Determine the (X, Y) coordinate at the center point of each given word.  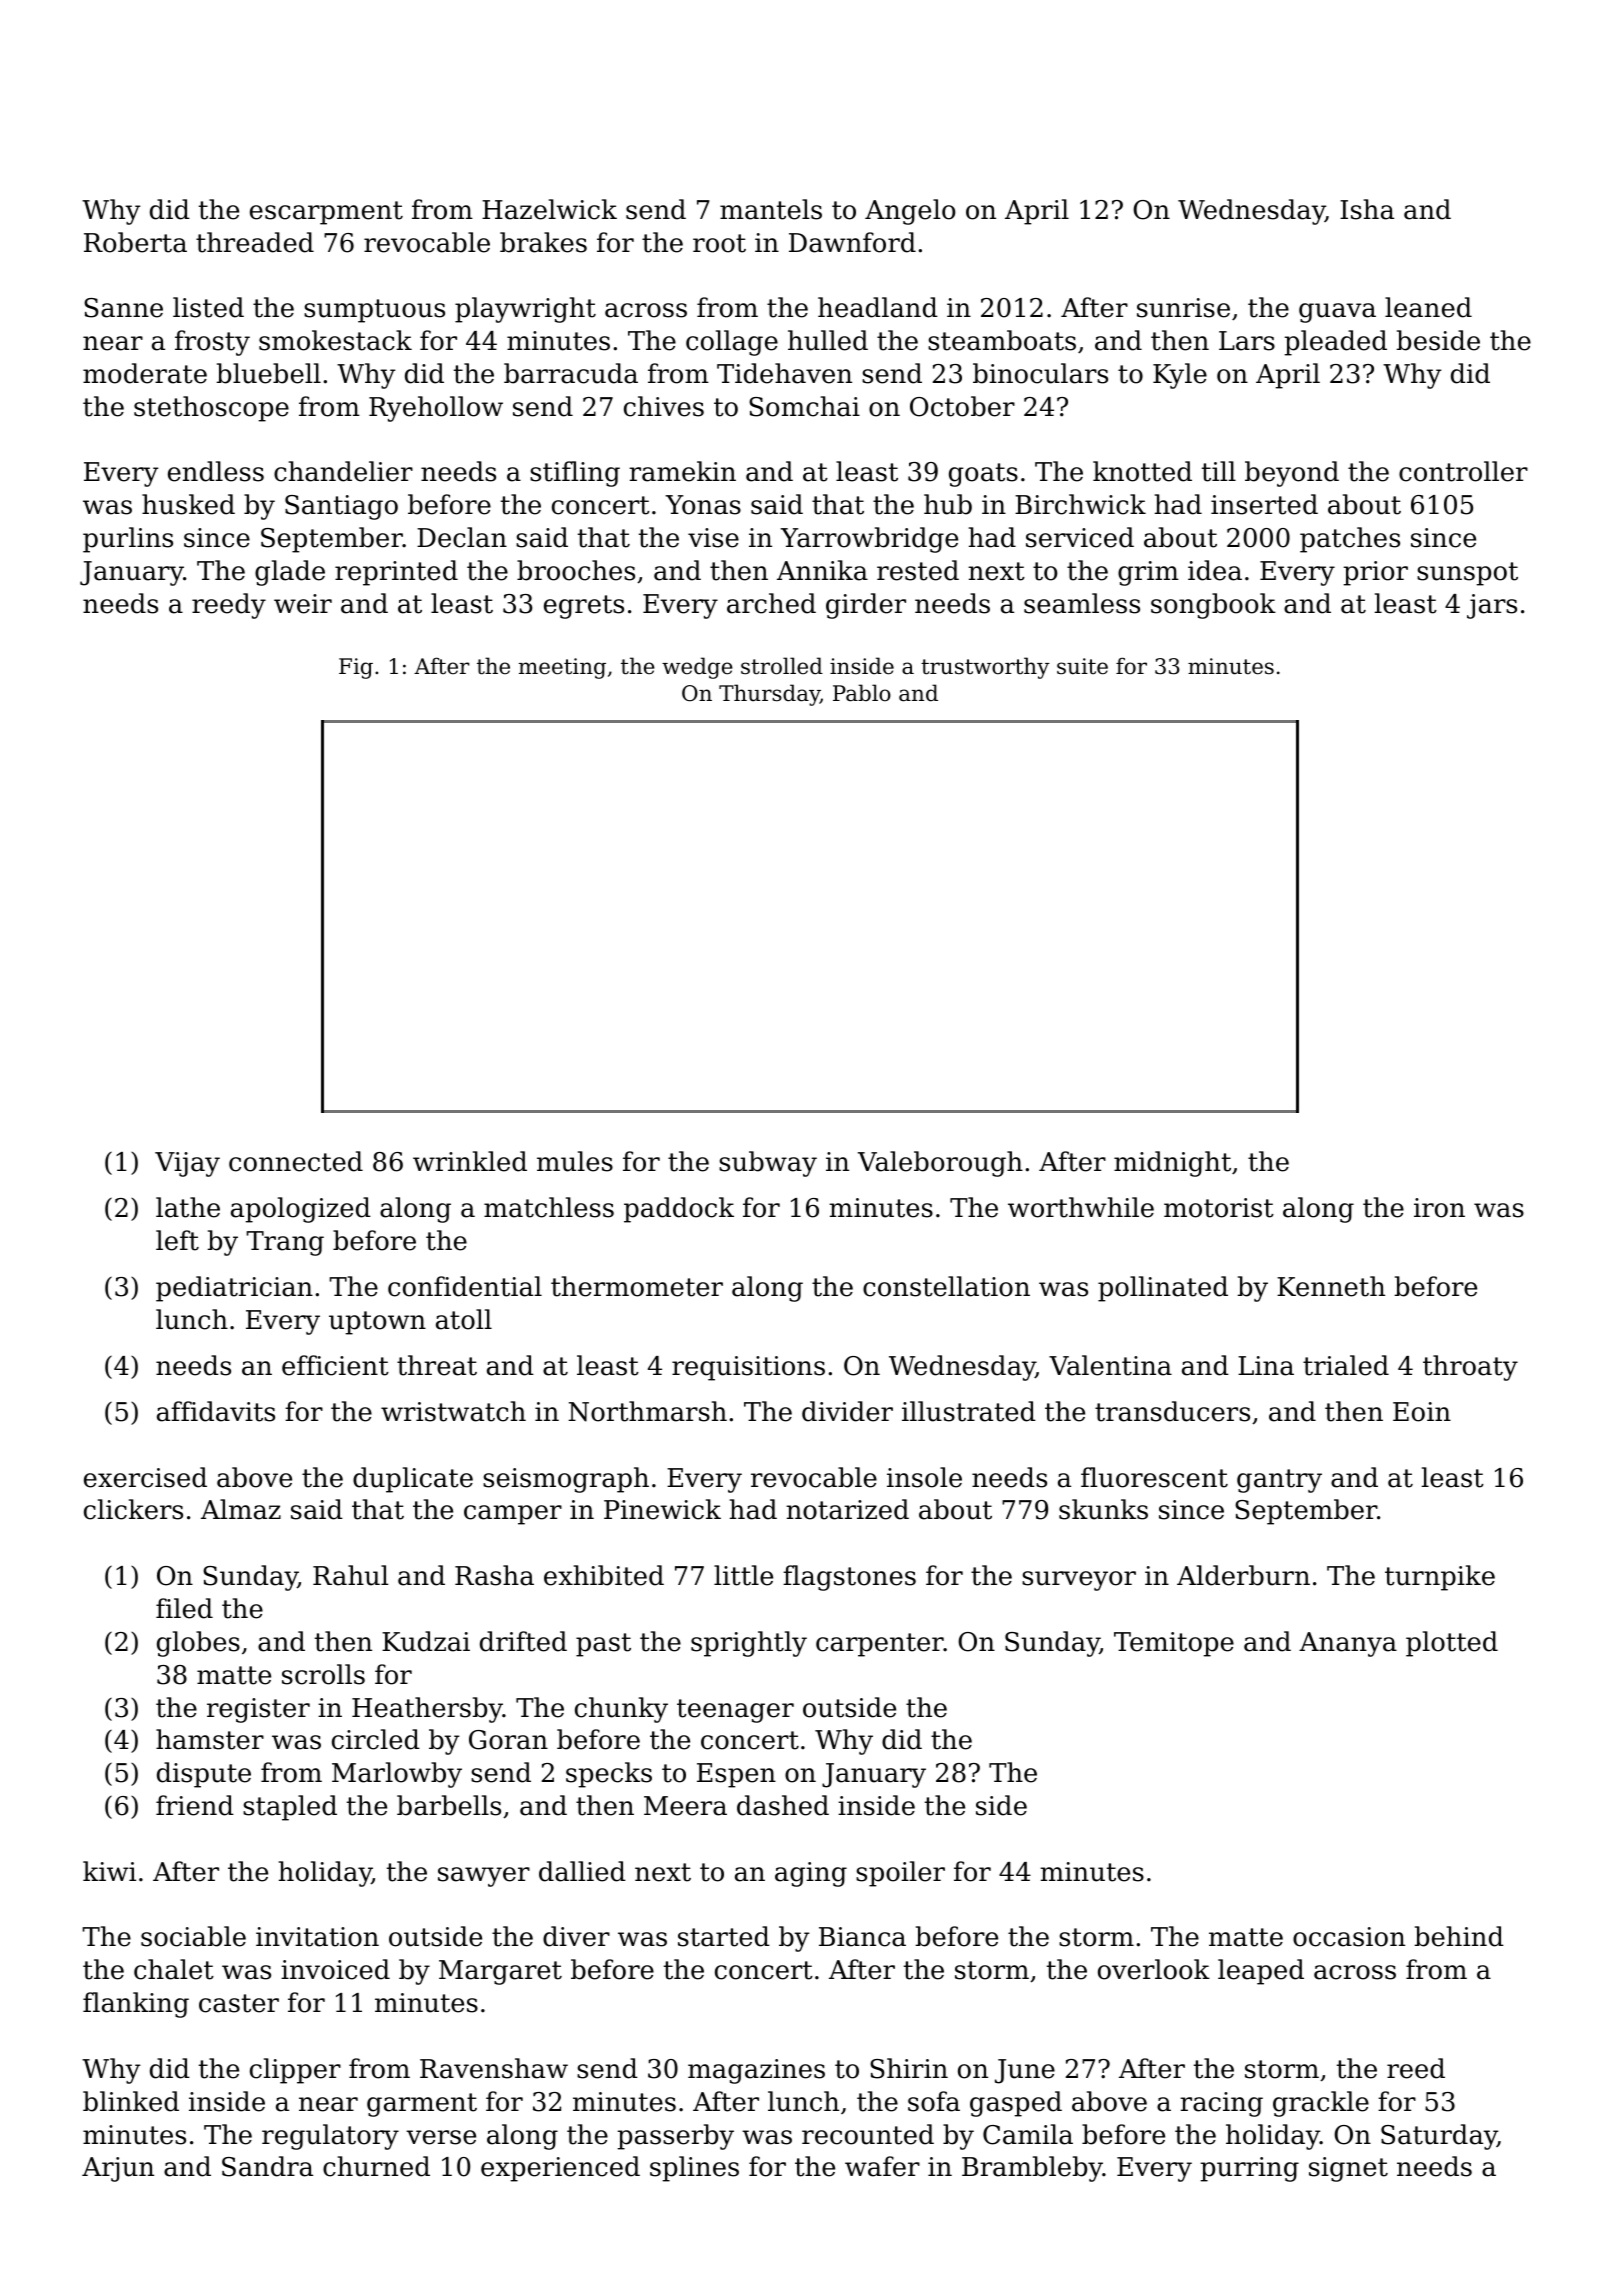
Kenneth (1331, 1286)
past (603, 1645)
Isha (1367, 209)
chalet (174, 1969)
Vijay (187, 1164)
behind (1459, 1936)
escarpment (326, 213)
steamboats (1002, 340)
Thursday (769, 695)
